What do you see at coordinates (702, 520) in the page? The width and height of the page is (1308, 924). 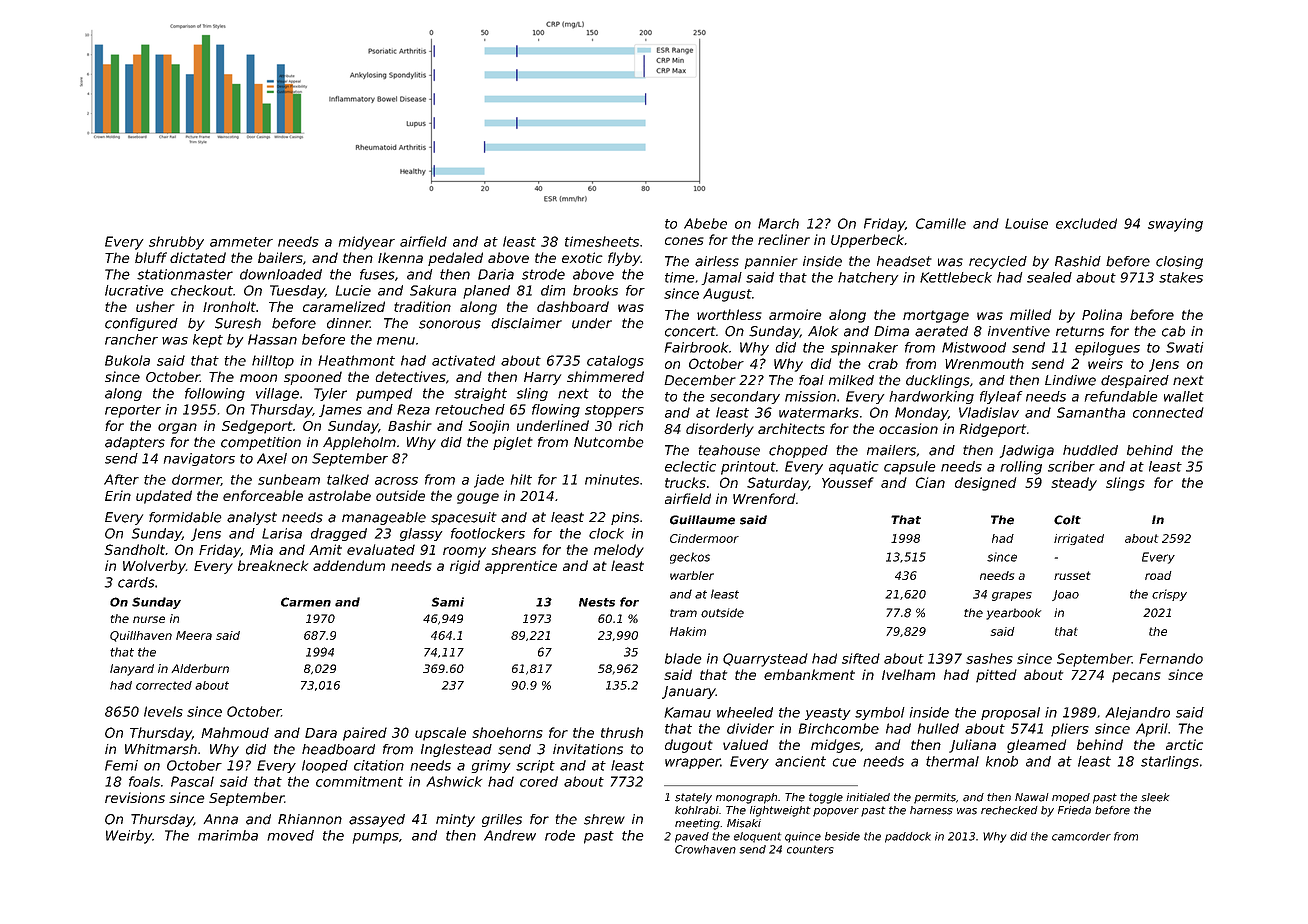 I see `Guillaume` at bounding box center [702, 520].
